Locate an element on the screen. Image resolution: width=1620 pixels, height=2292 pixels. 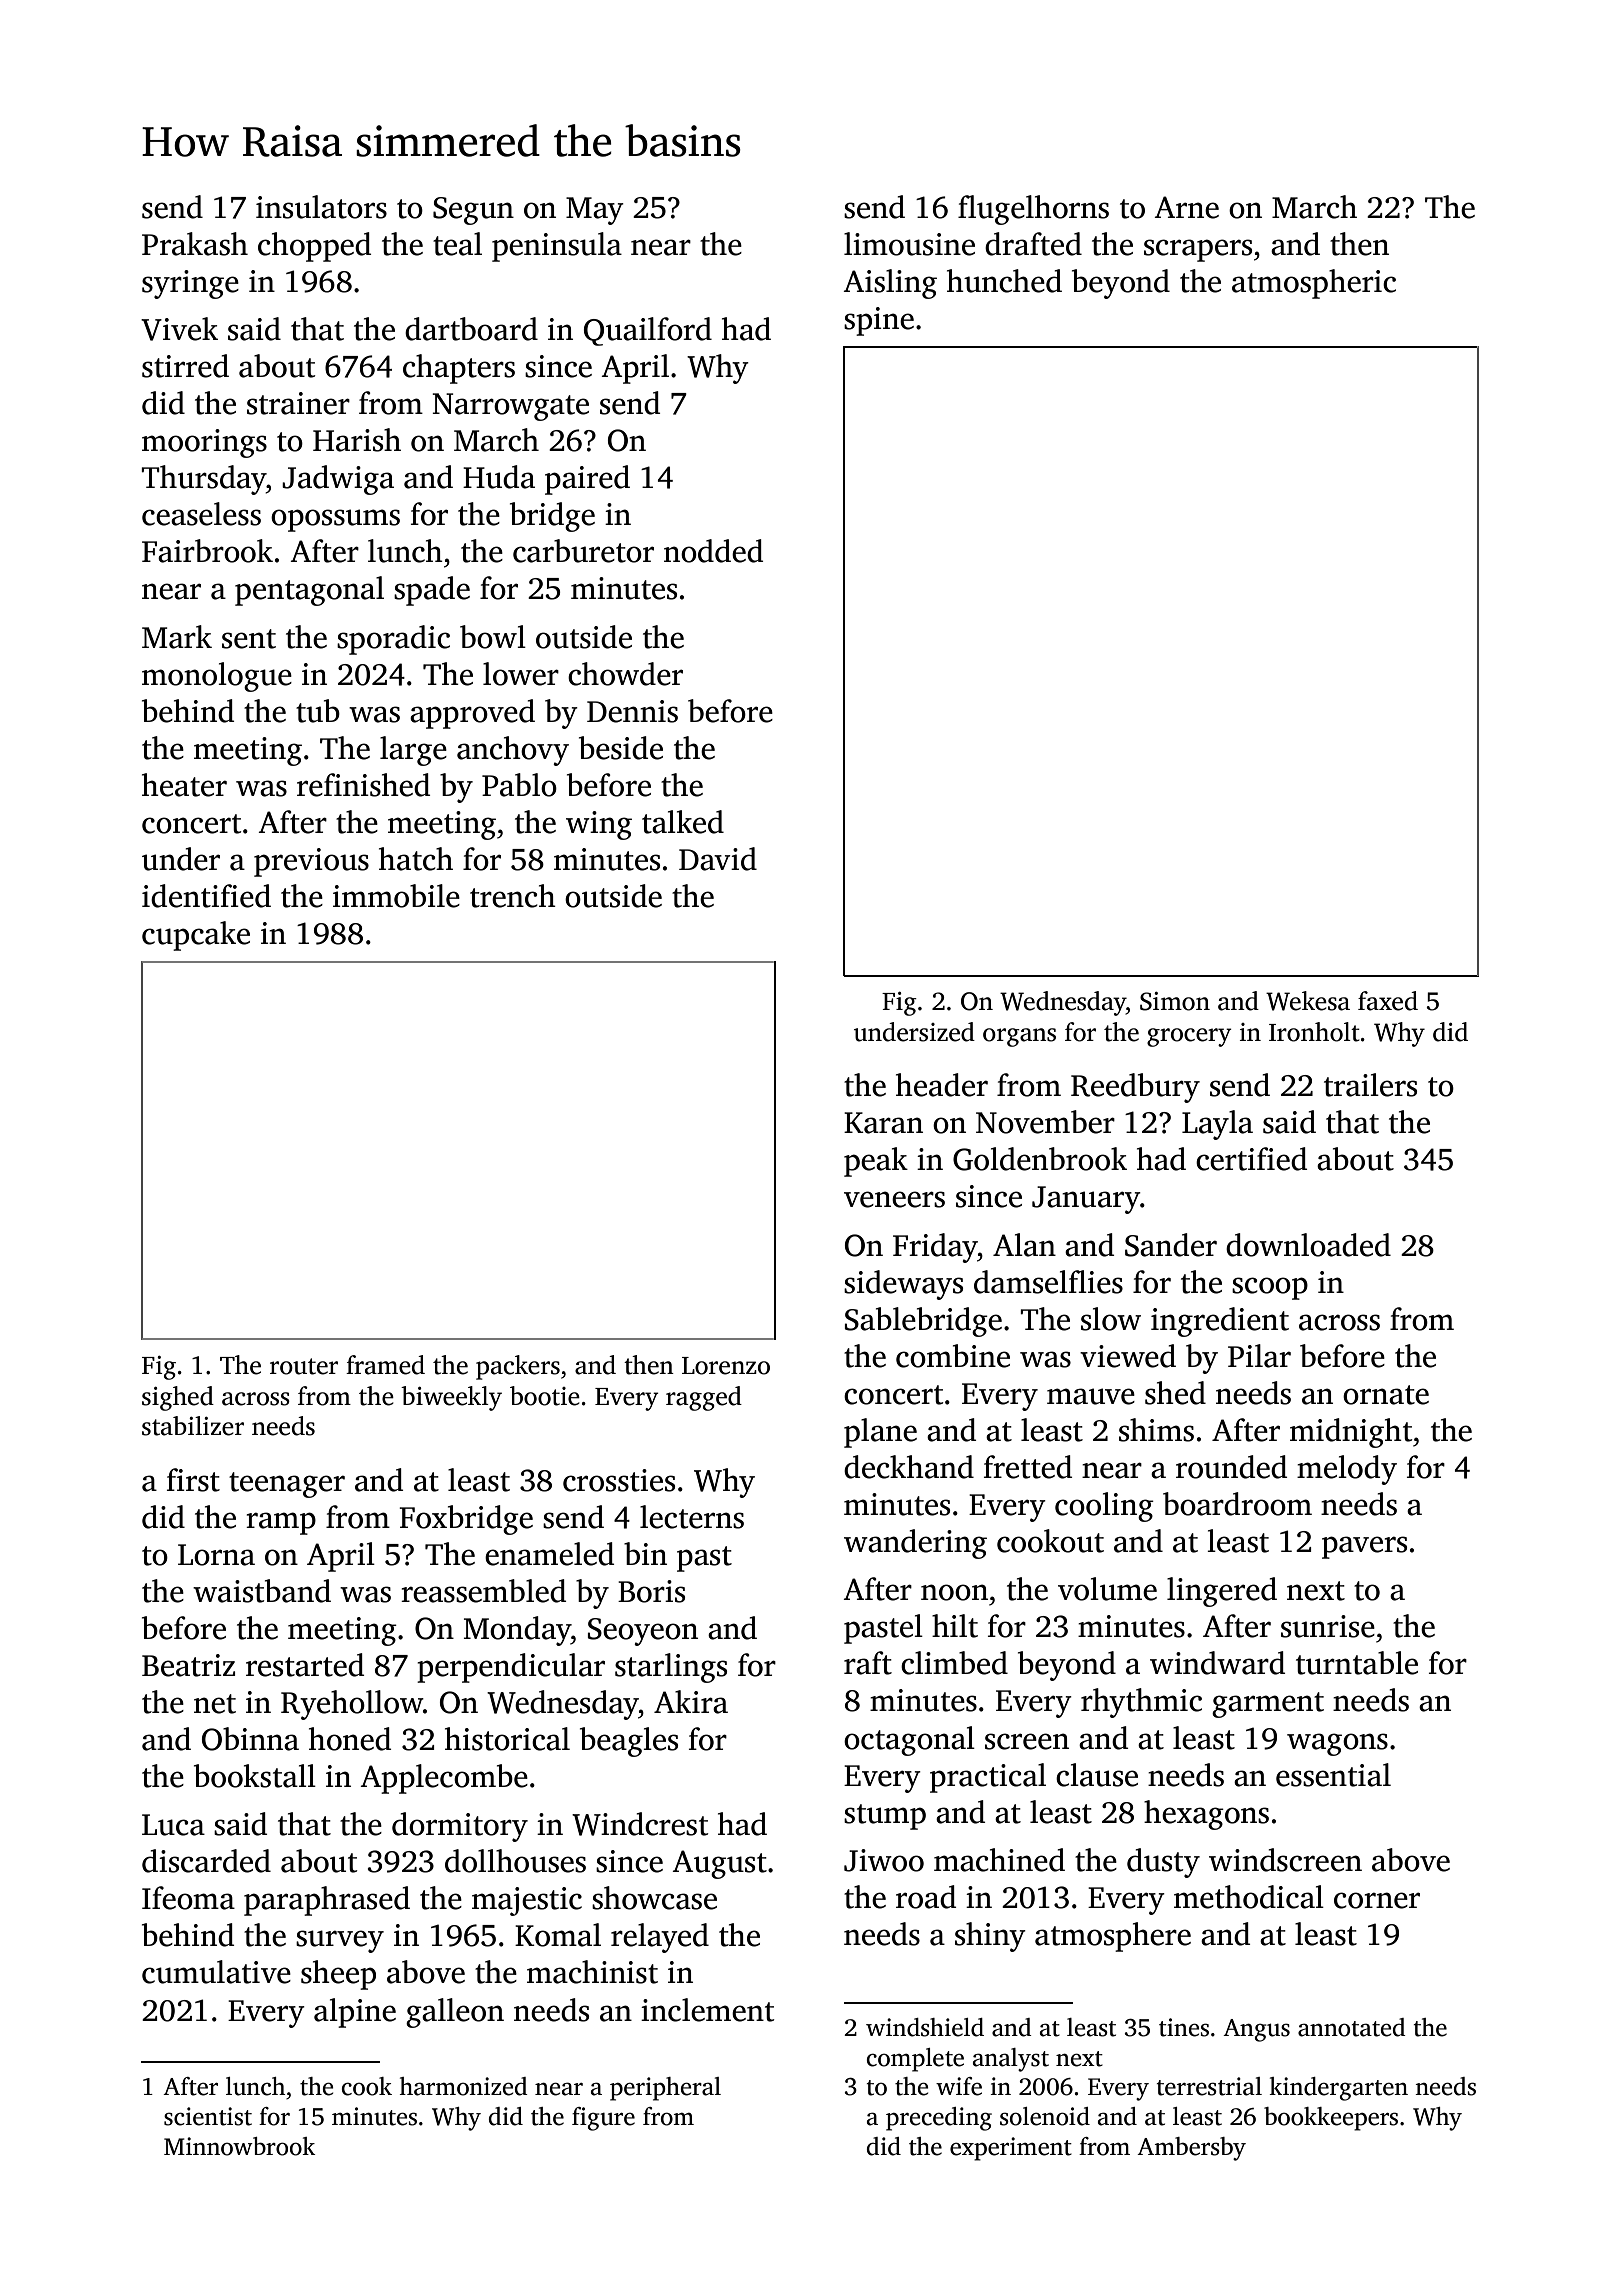
Friday is located at coordinates (935, 1248).
